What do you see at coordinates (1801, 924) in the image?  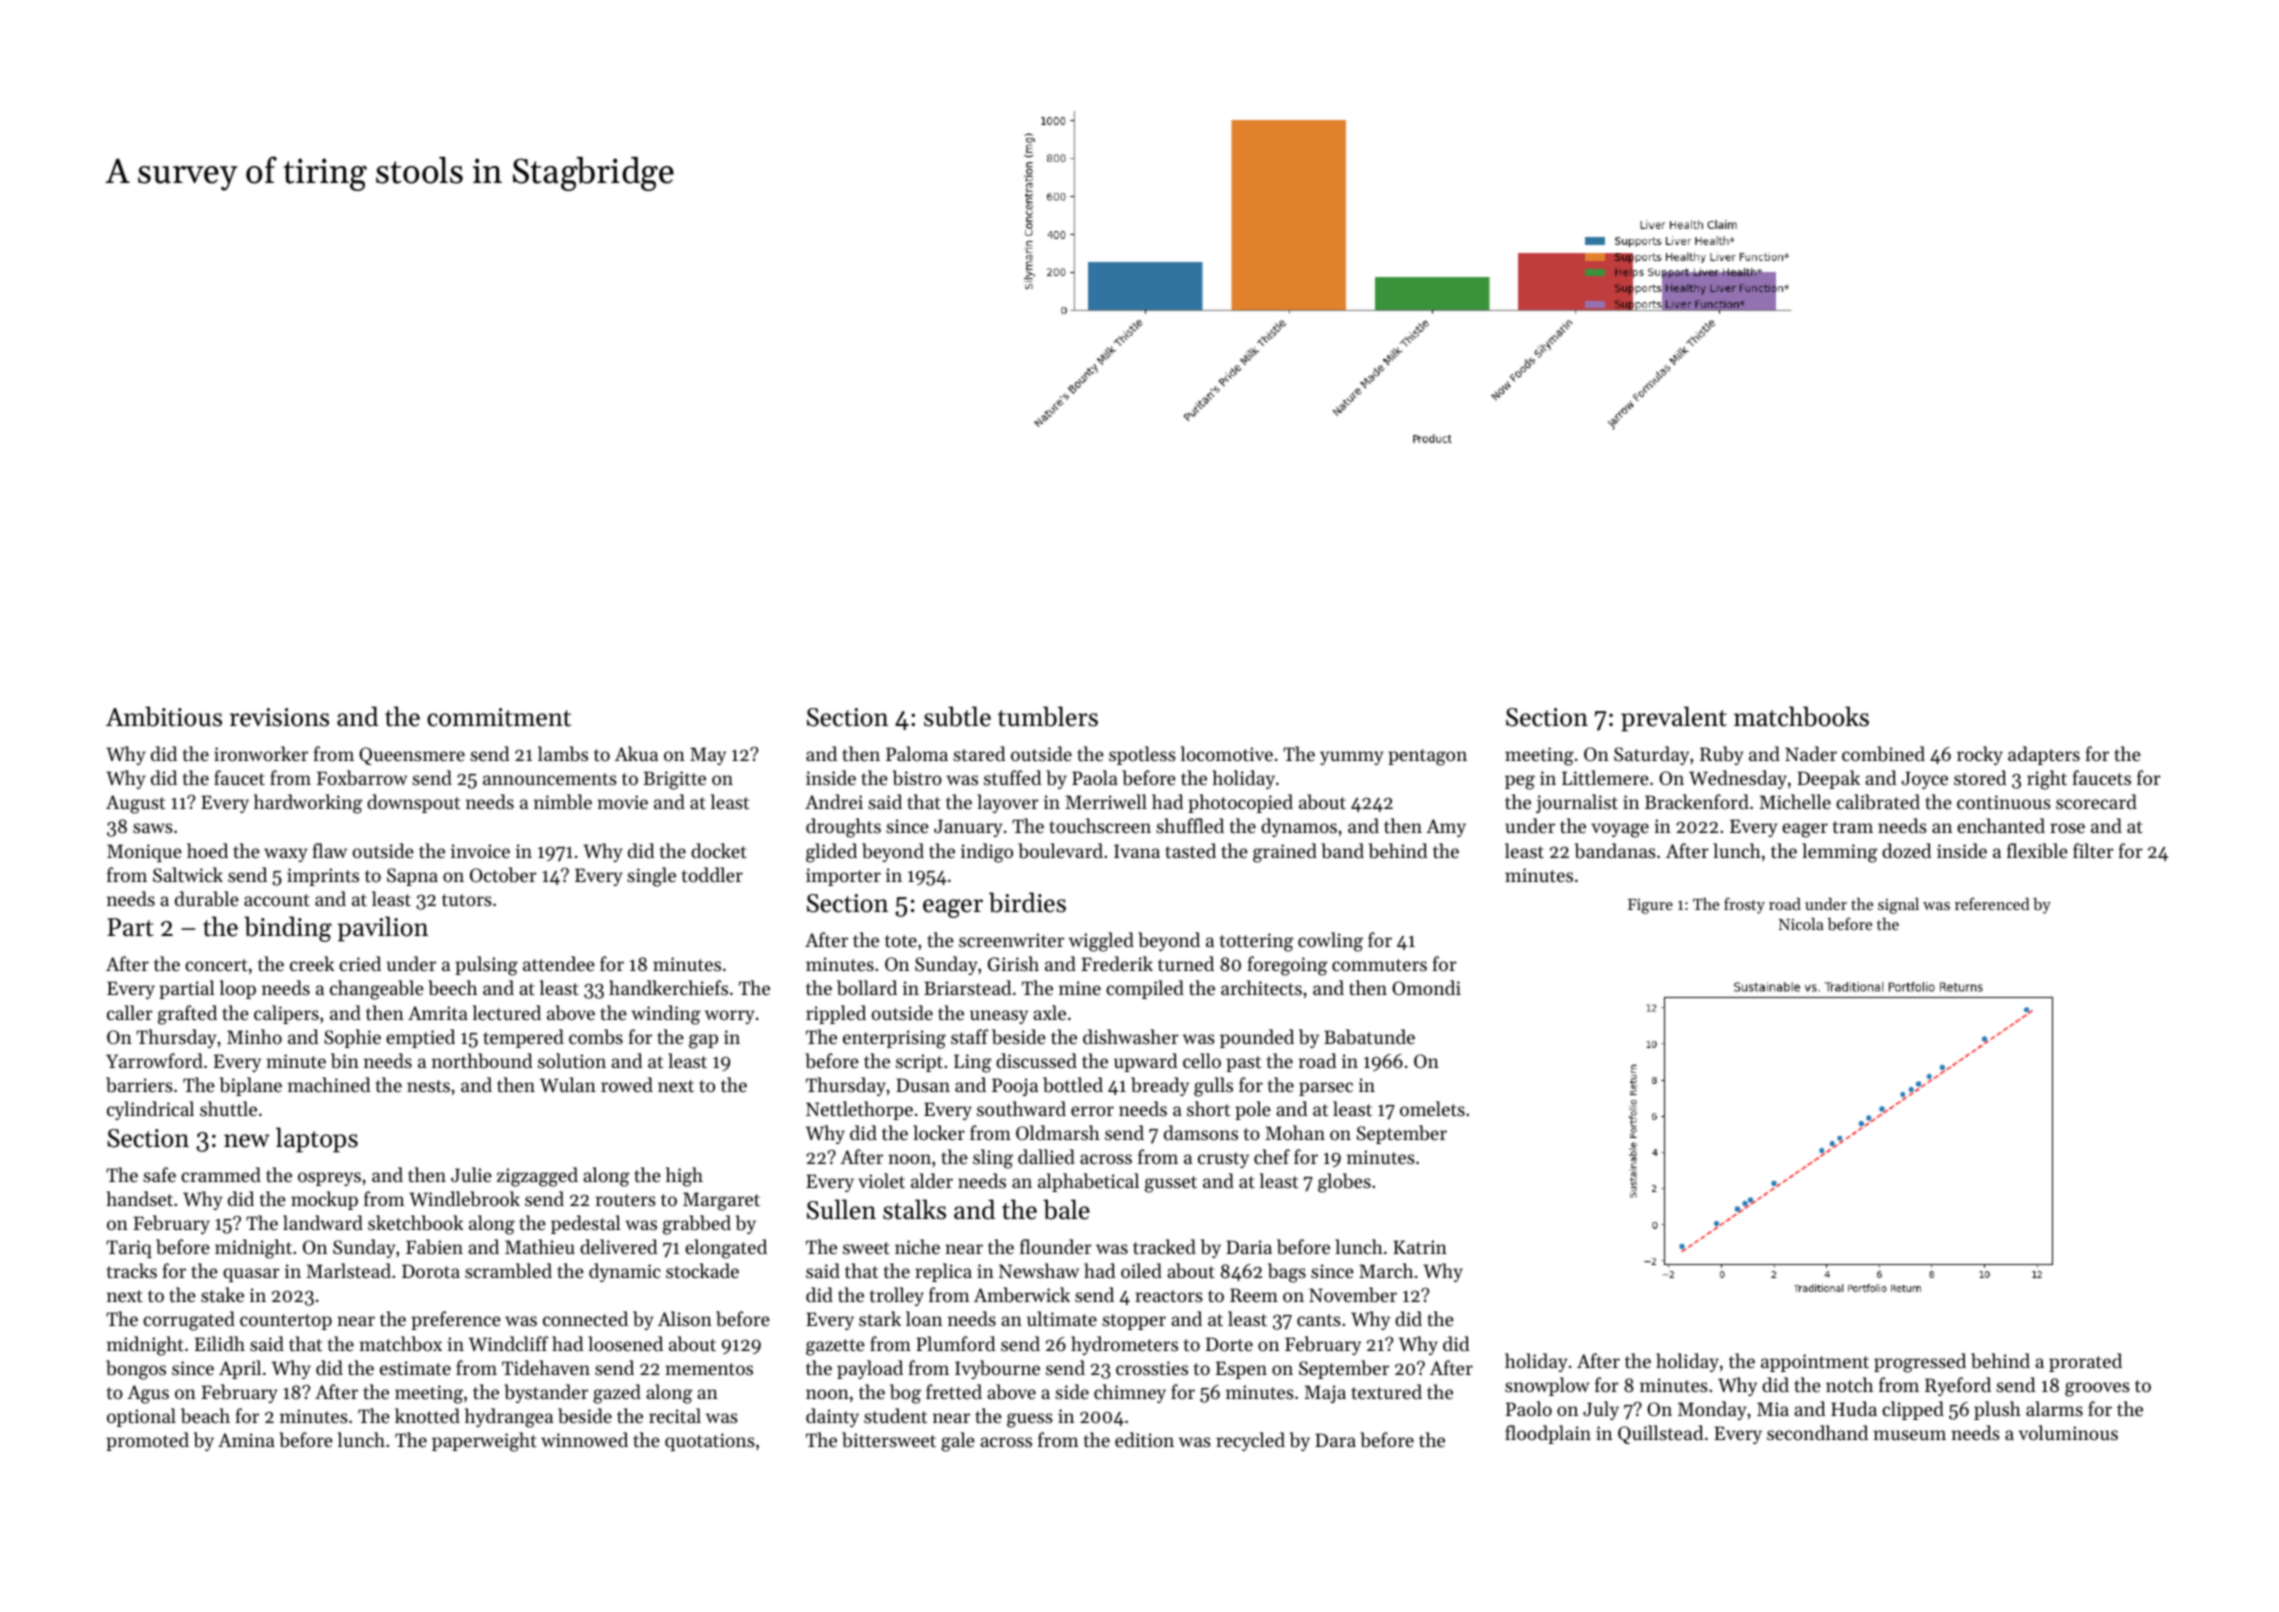 I see `Nicola` at bounding box center [1801, 924].
